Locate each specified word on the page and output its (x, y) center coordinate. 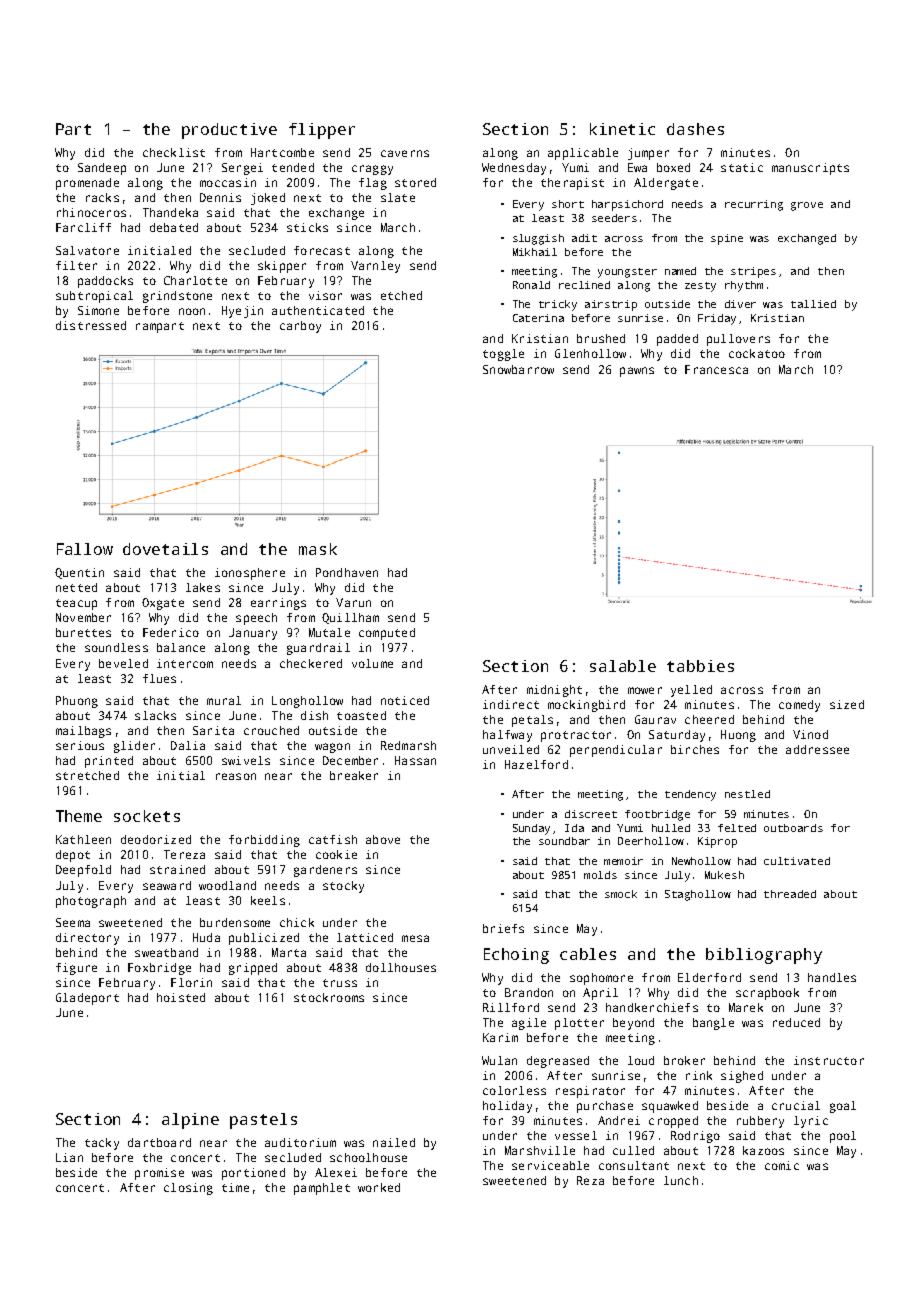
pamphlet (322, 1189)
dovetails (165, 549)
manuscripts (810, 169)
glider (134, 747)
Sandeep (102, 169)
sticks (307, 227)
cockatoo (757, 353)
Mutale (329, 632)
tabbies (700, 666)
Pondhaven (347, 572)
